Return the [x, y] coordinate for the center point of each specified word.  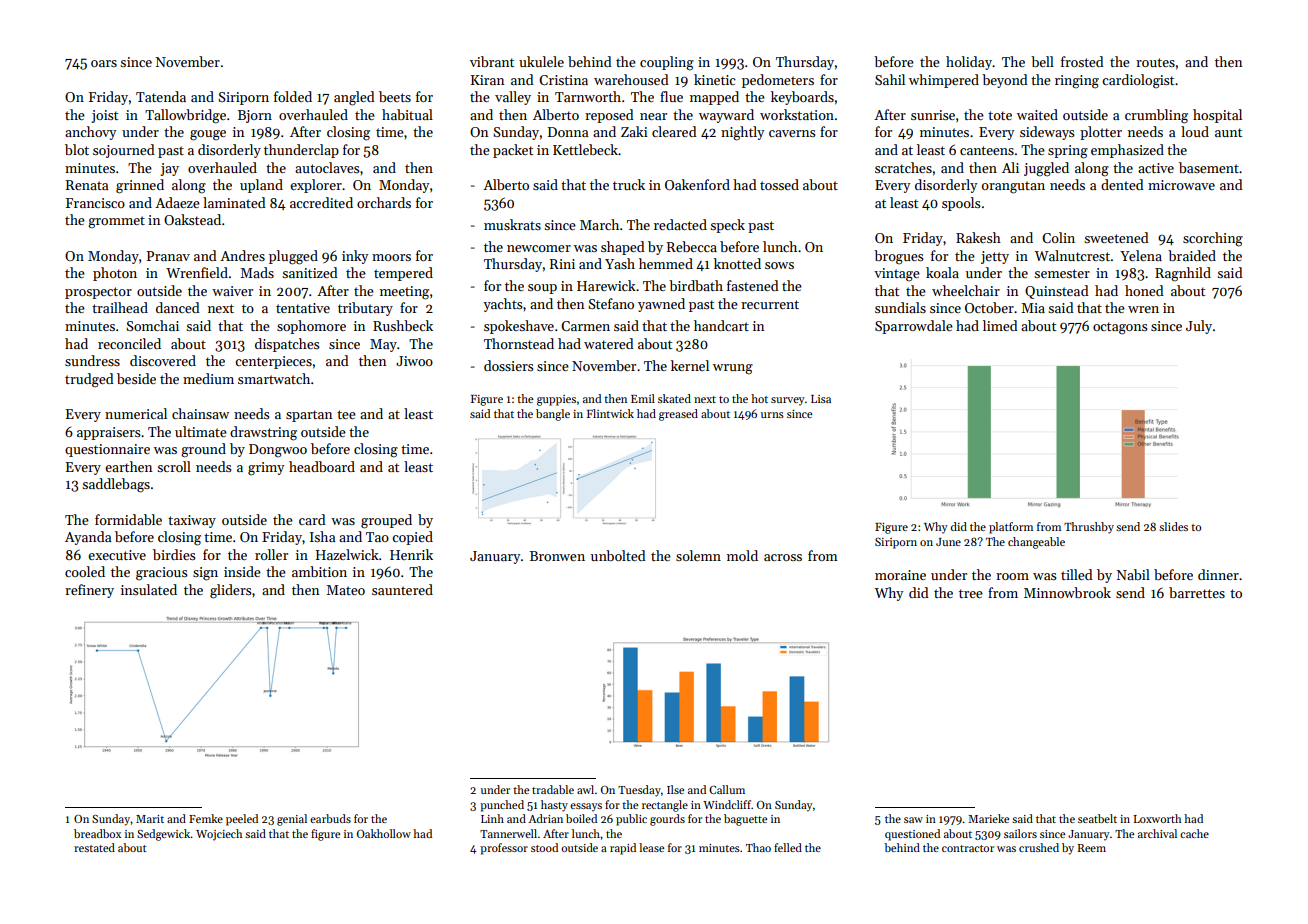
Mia [1033, 308]
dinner [1218, 574]
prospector [98, 293]
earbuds [330, 818]
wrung [733, 369]
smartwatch [274, 378]
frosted [1082, 61]
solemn [698, 555]
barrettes [1197, 592]
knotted [737, 263]
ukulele [541, 61]
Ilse [675, 789]
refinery [89, 591]
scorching [1213, 239]
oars [104, 63]
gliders [231, 591]
